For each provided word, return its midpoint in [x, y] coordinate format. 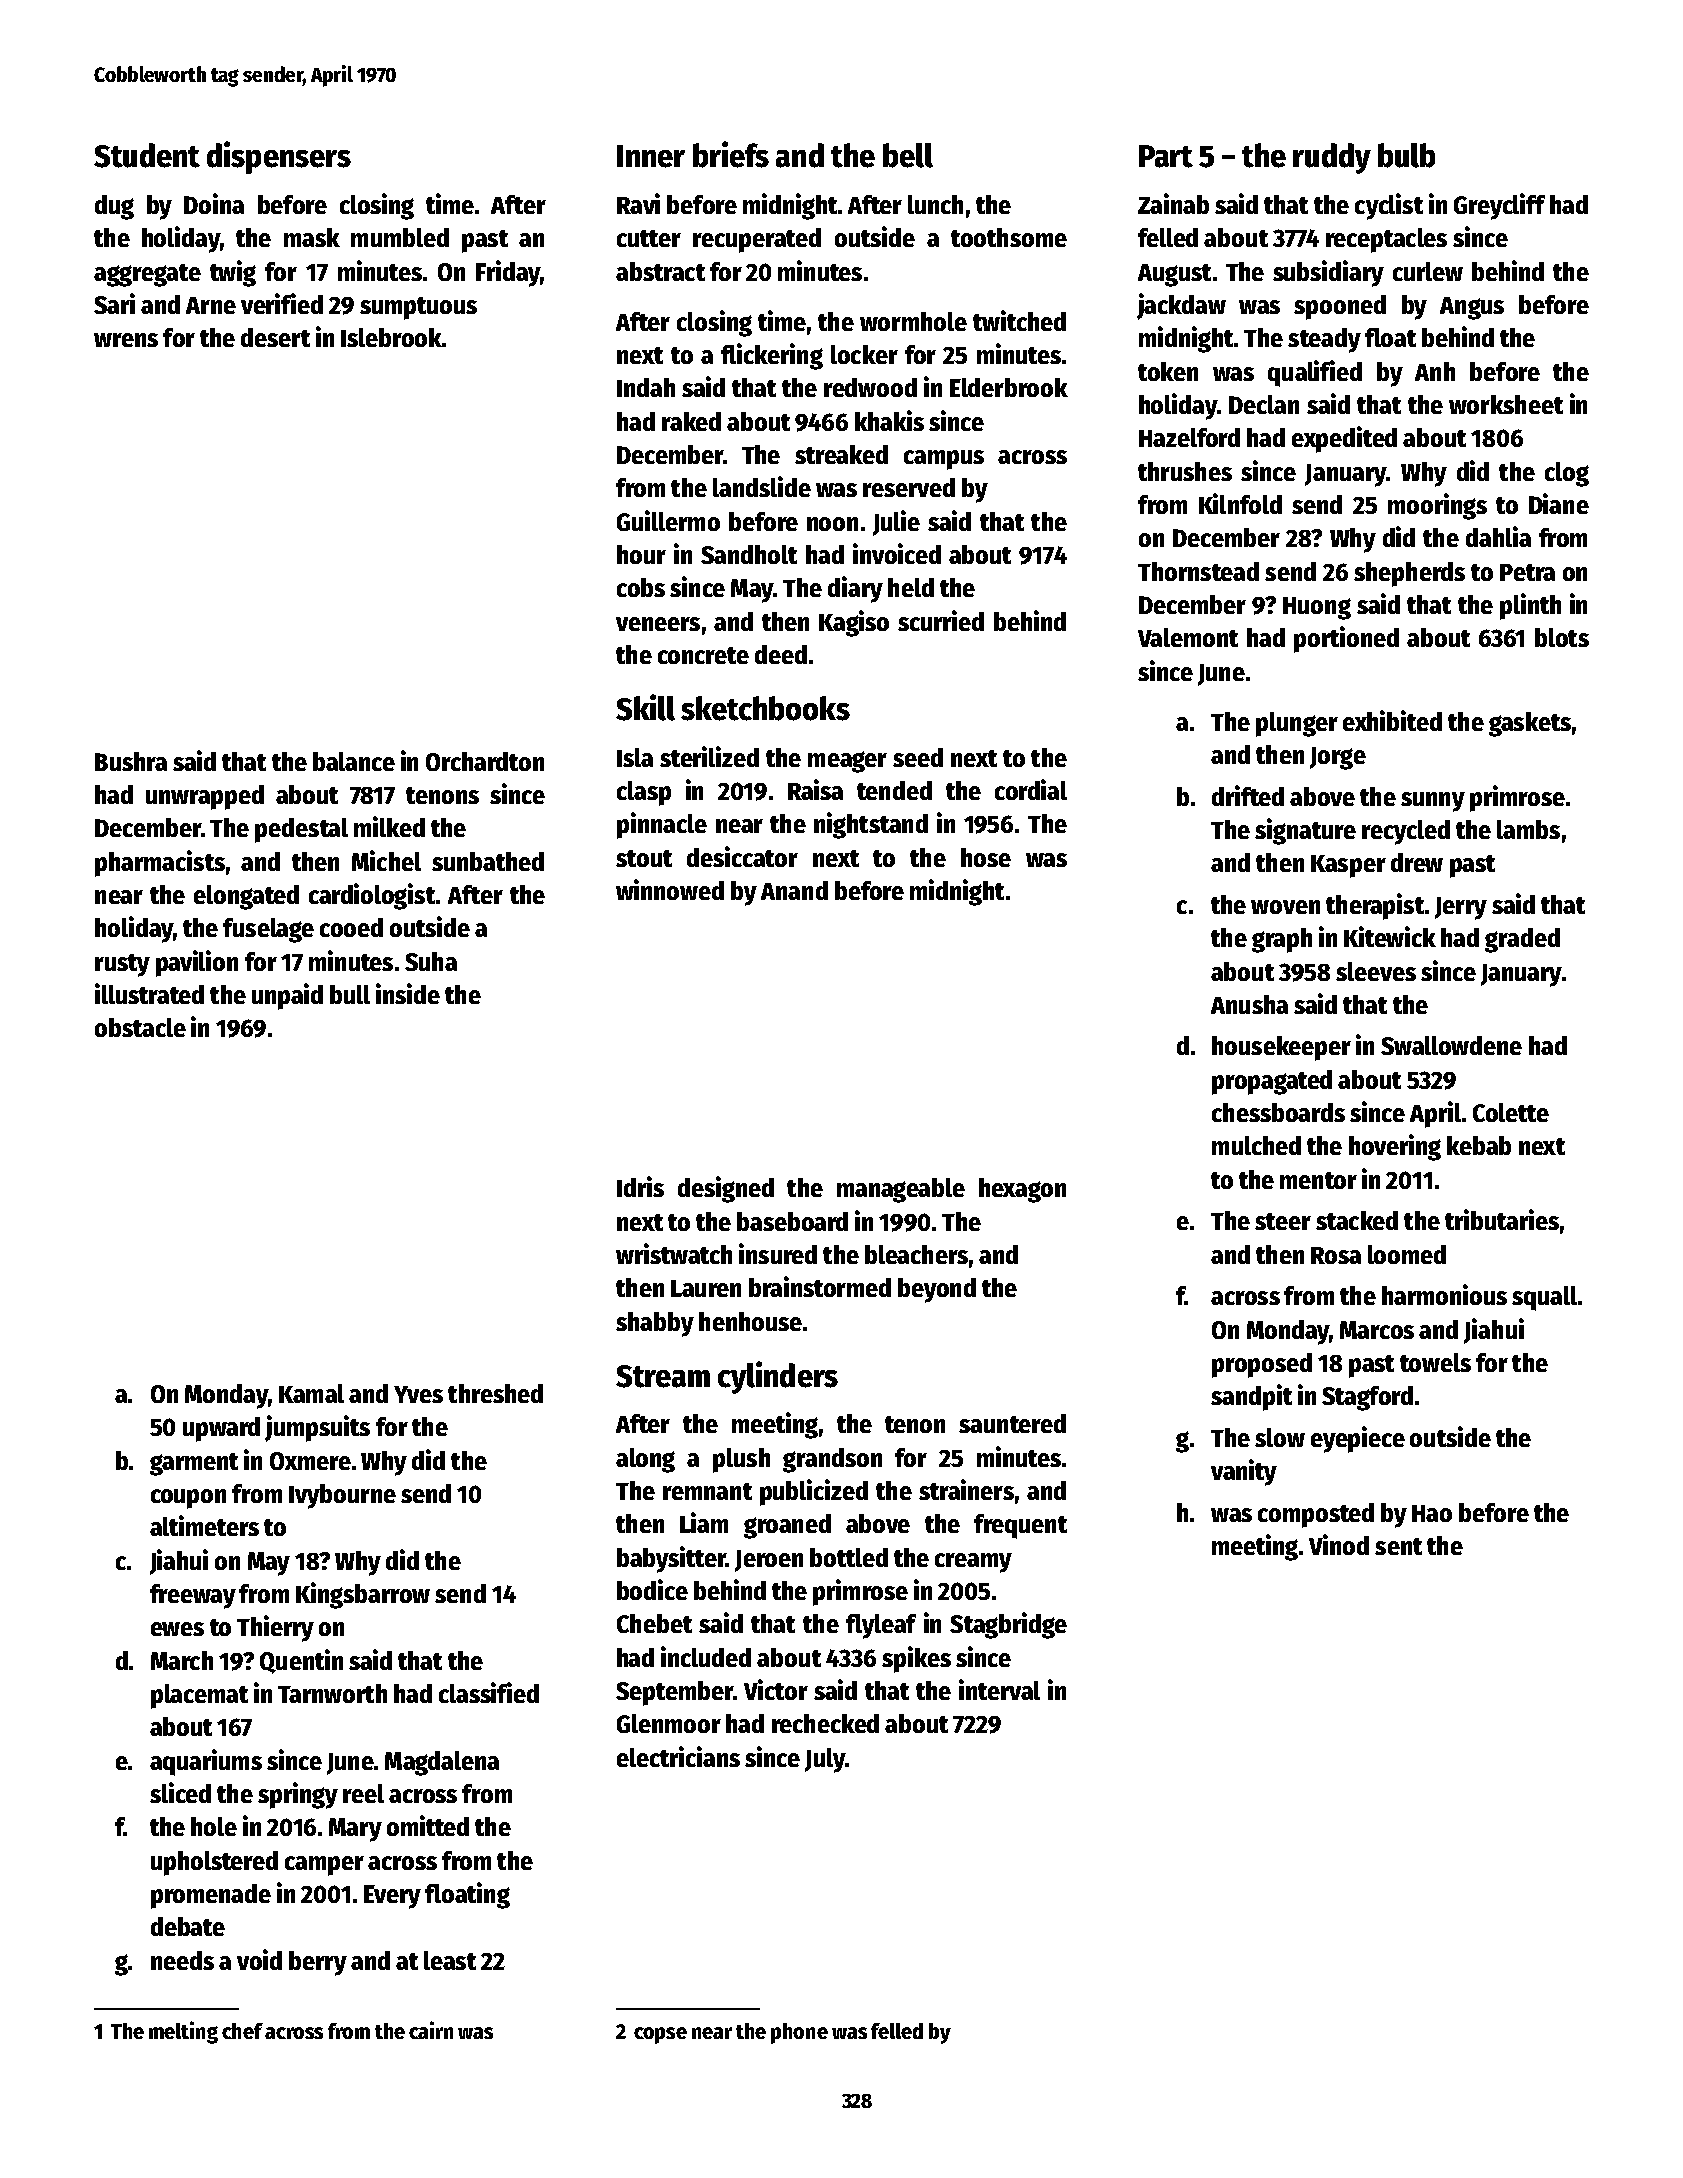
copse [660, 2035]
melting [183, 2032]
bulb [1406, 155]
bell [908, 155]
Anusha [1249, 1004]
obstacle [140, 1027]
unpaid [287, 996]
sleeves [1376, 971]
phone [799, 2033]
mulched [1256, 1145]
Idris [640, 1186]
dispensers [279, 157]
